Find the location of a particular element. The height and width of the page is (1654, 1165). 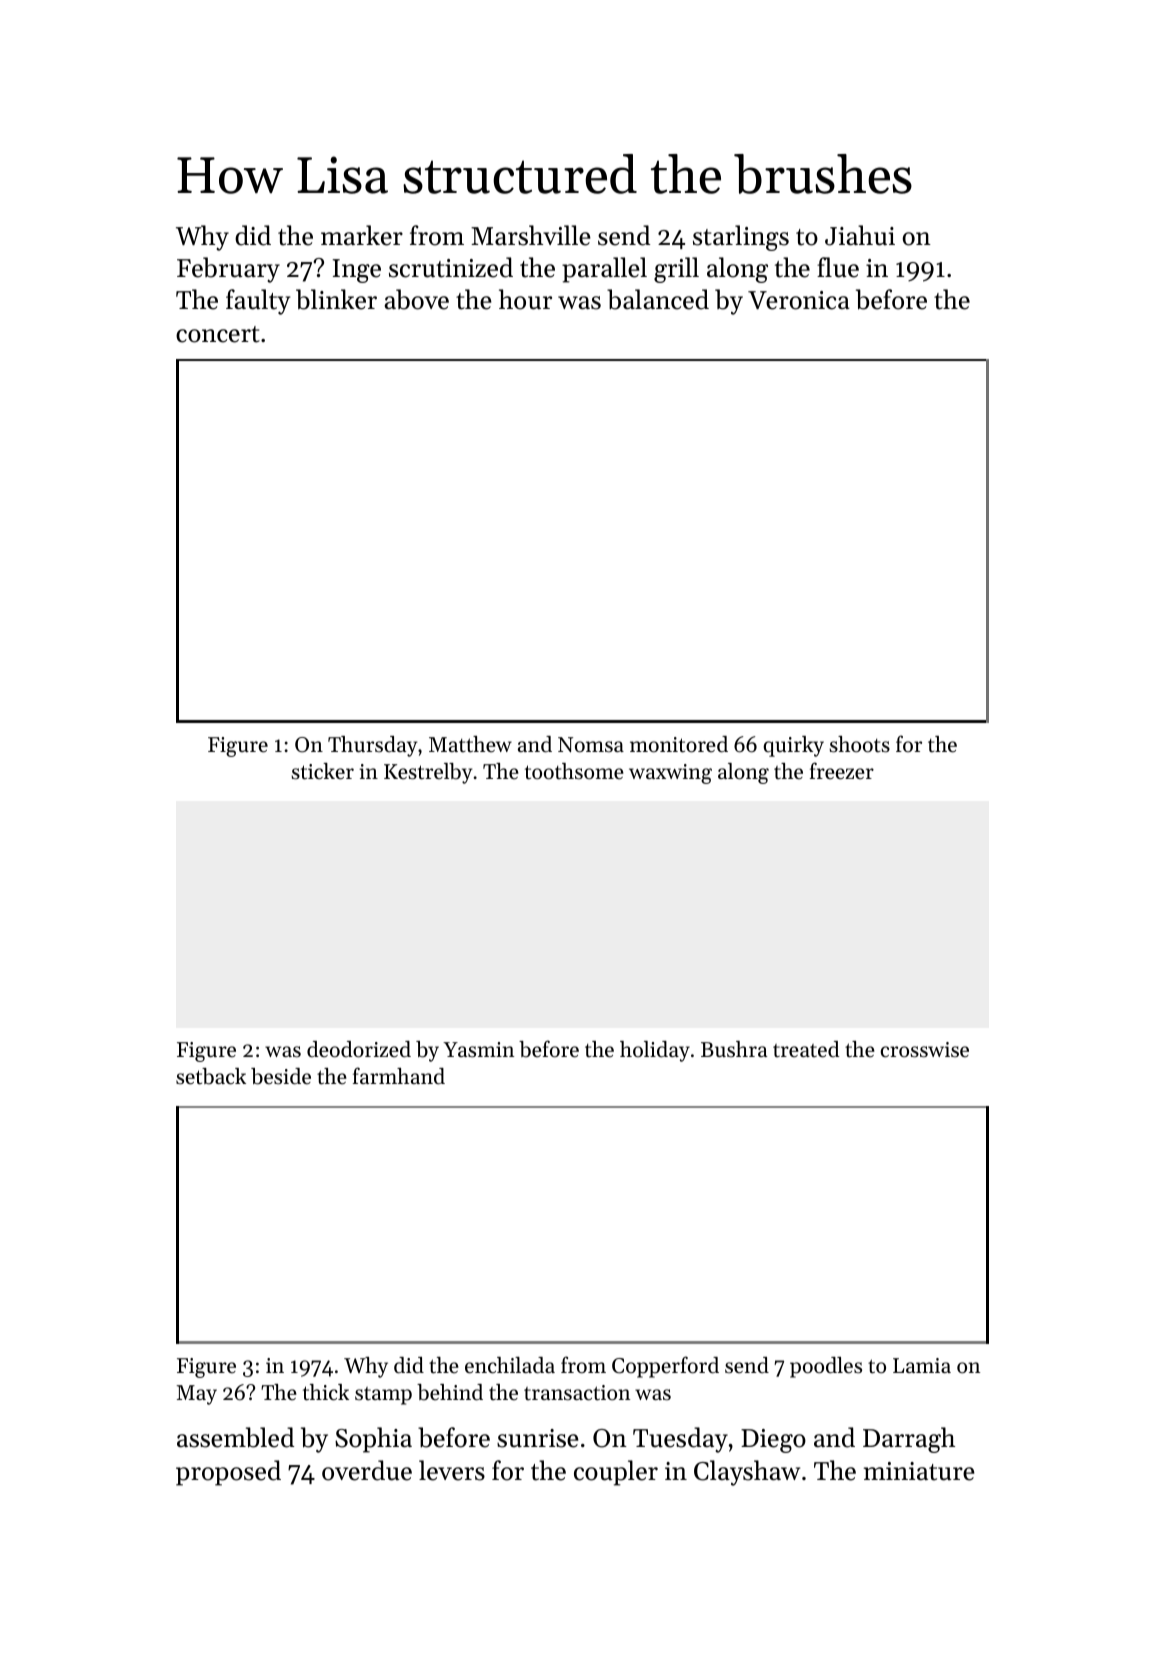

monitored is located at coordinates (679, 744).
